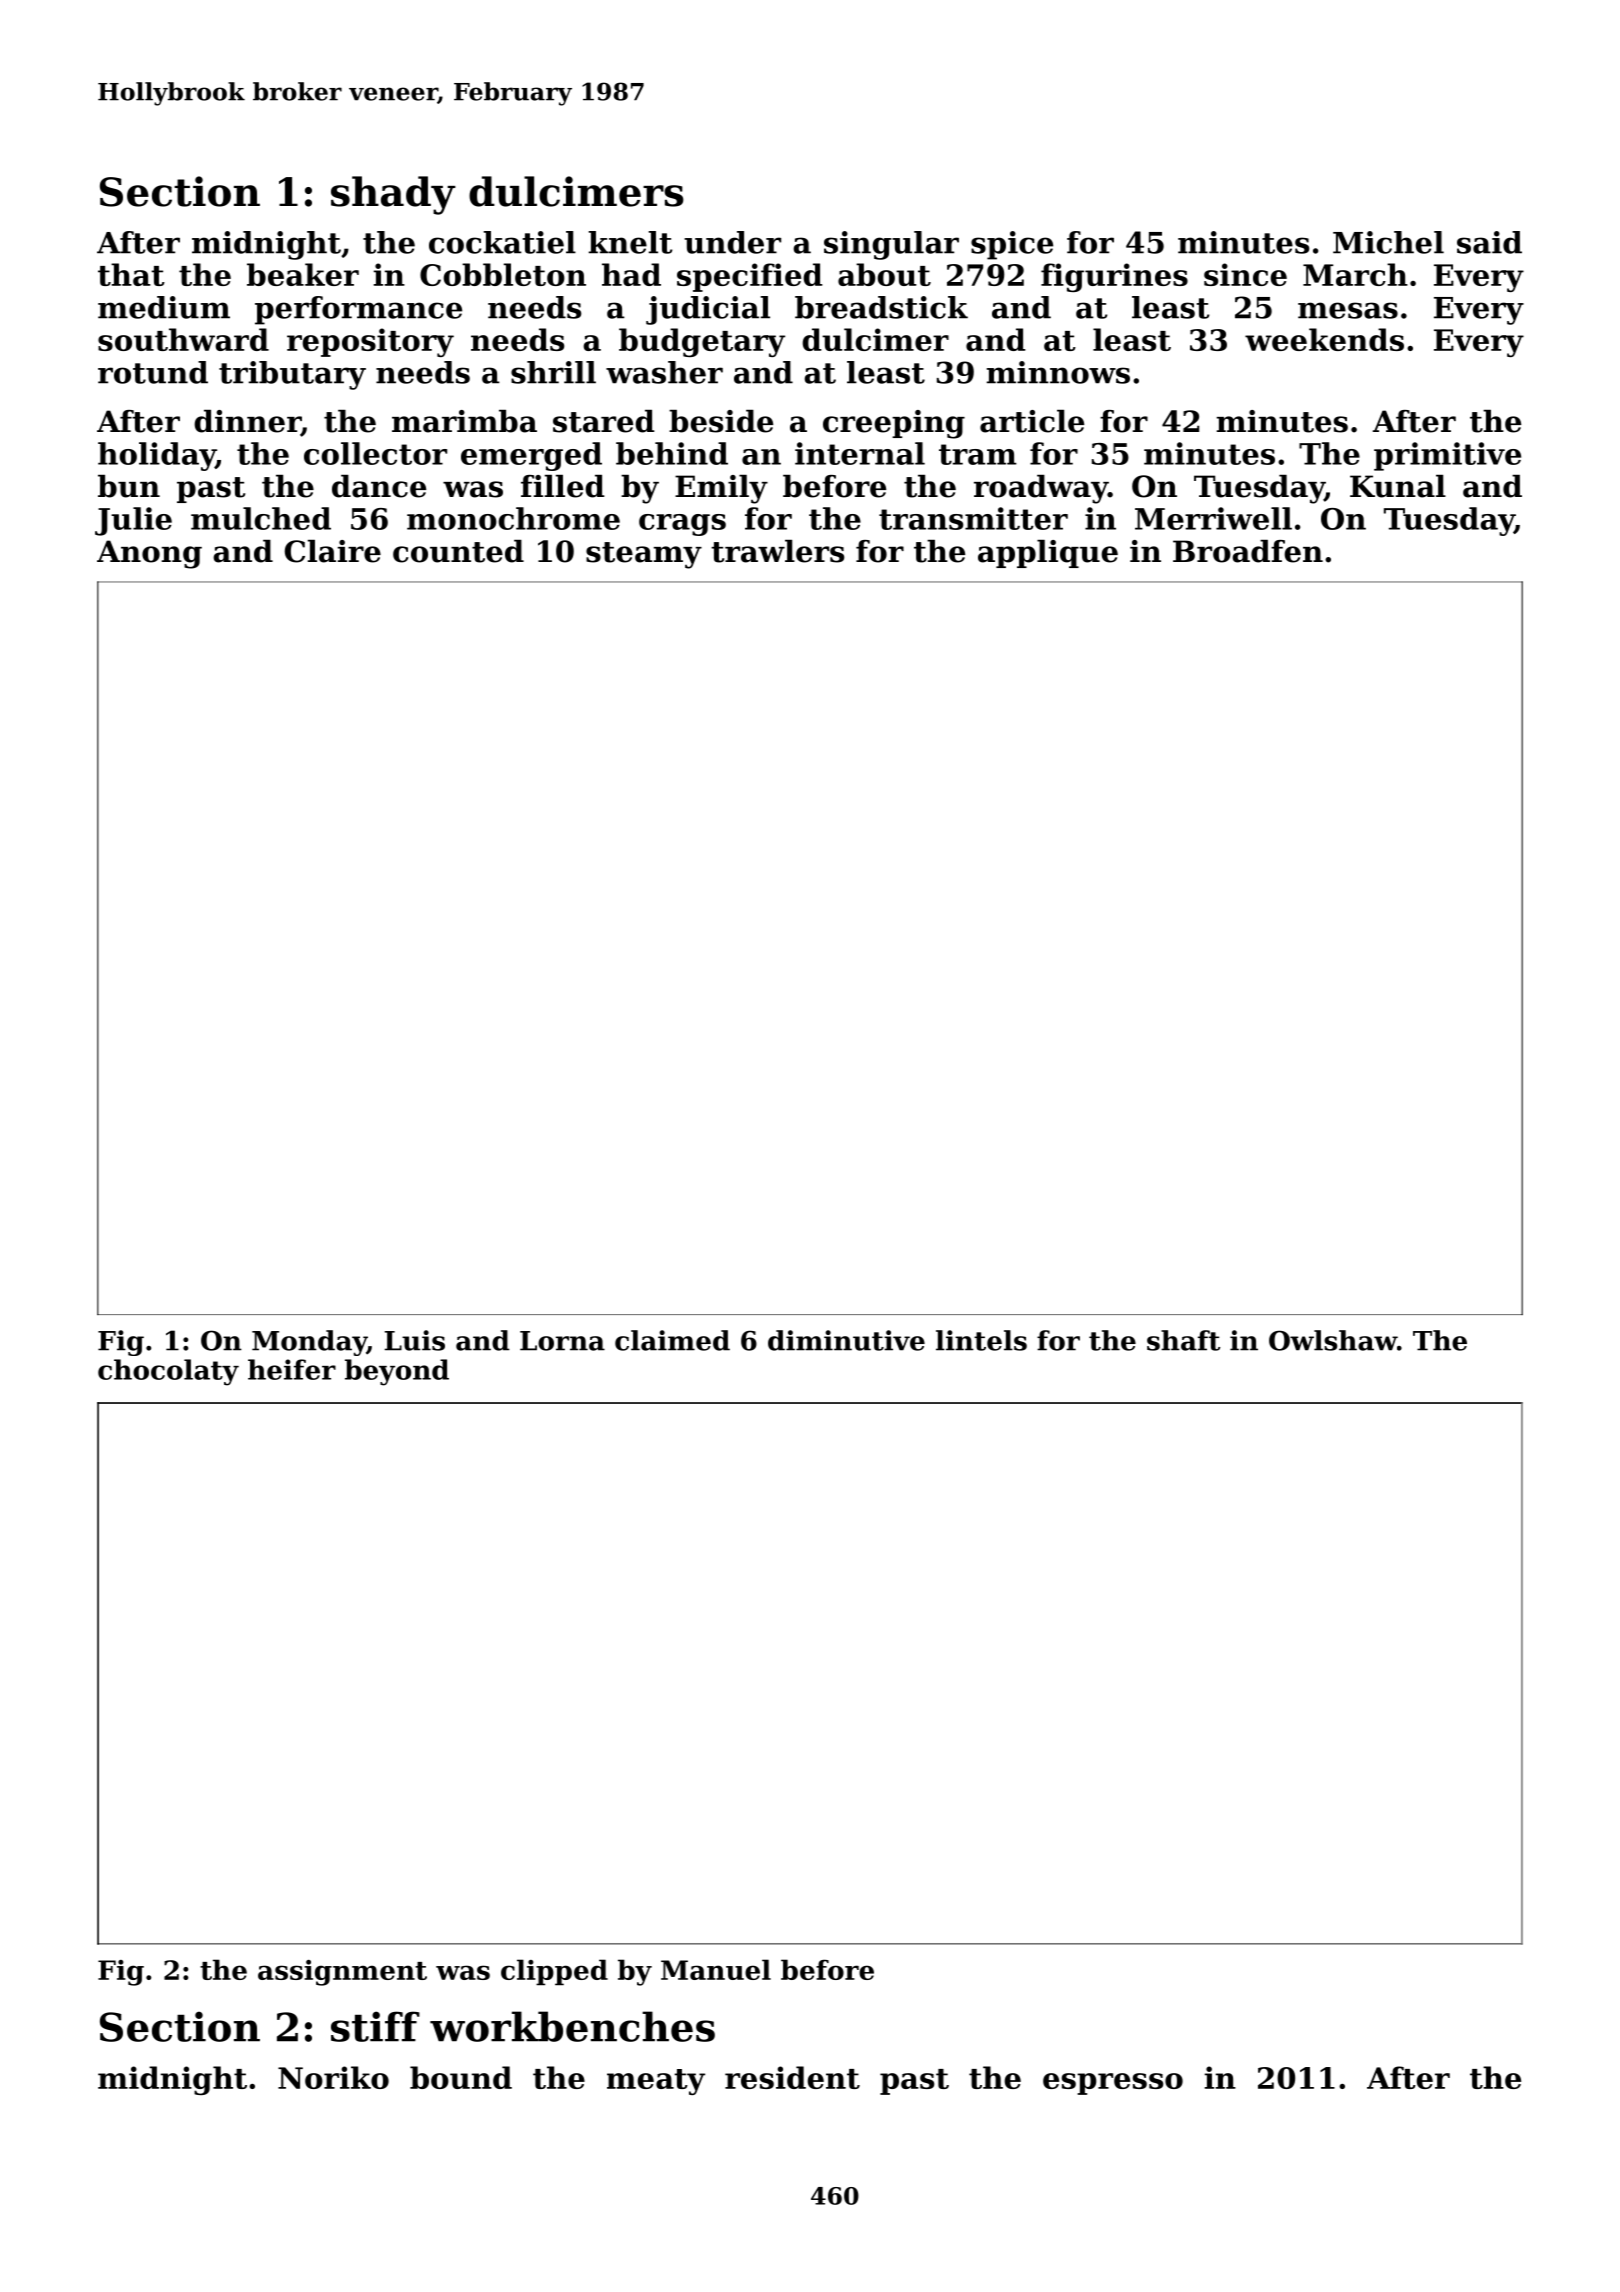  I want to click on singular, so click(891, 245).
